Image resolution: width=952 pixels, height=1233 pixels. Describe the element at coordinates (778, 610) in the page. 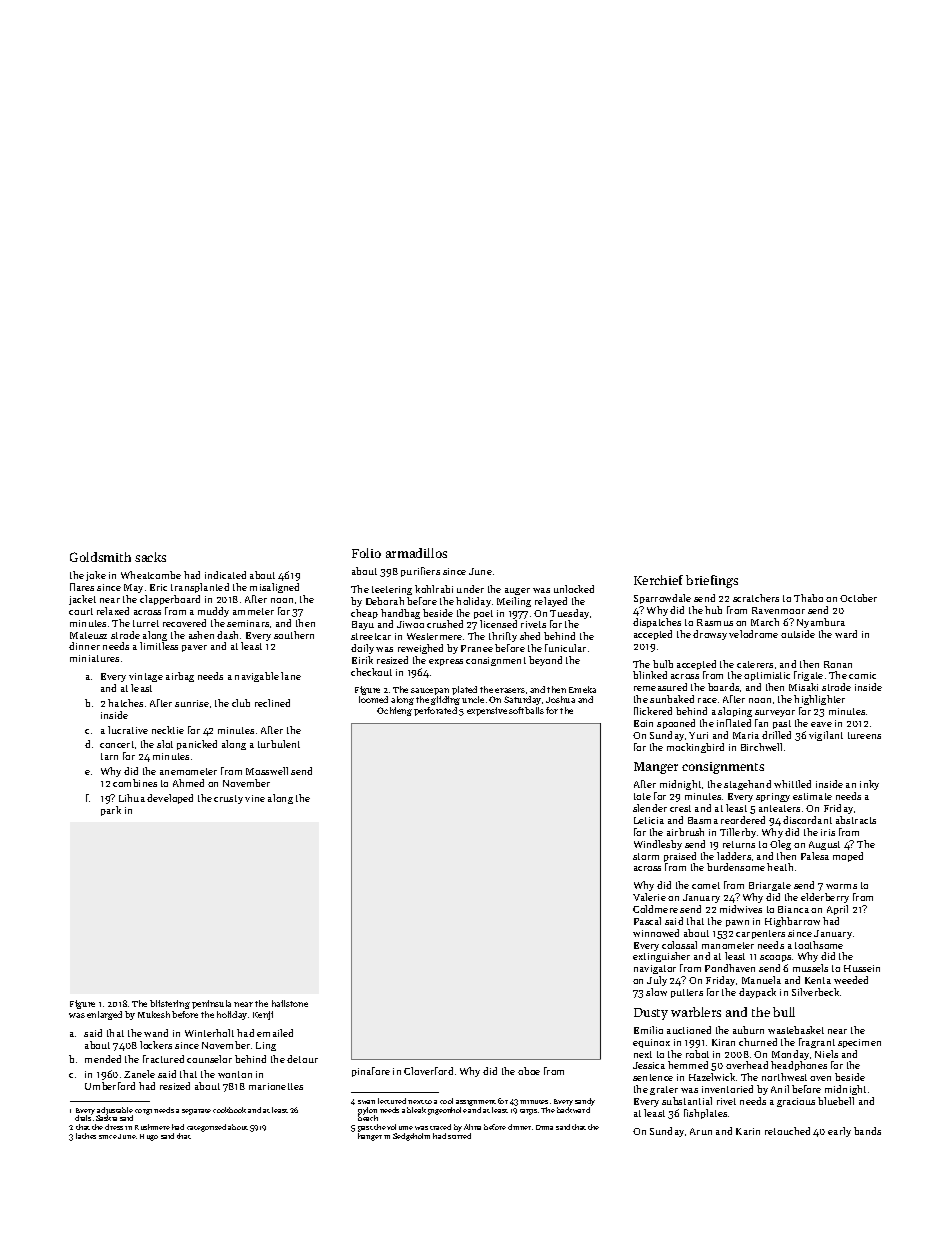

I see `Ravenmoor` at that location.
